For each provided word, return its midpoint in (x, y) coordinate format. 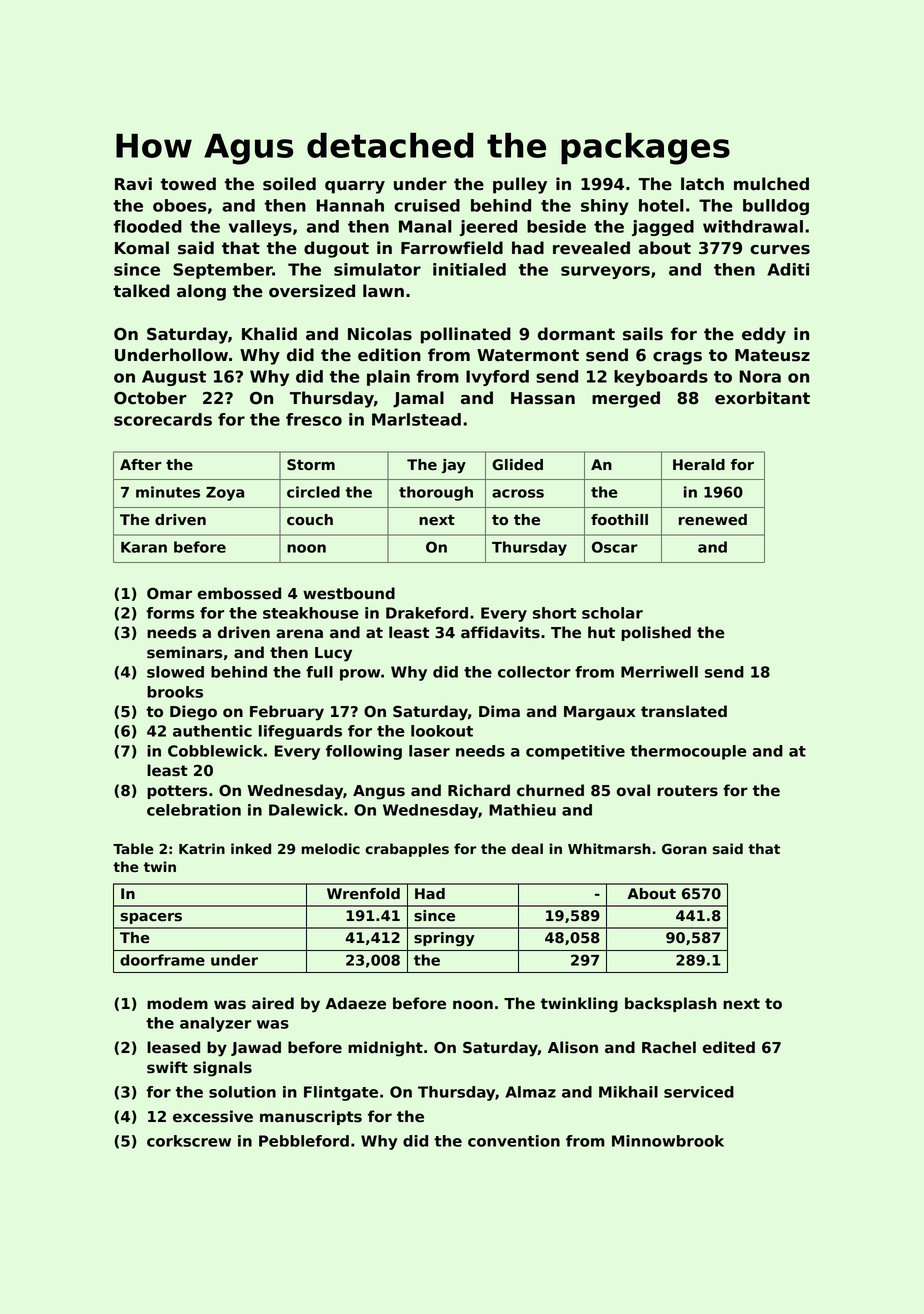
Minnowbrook (668, 1141)
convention (514, 1141)
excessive (213, 1116)
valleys (260, 228)
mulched (771, 184)
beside (556, 226)
